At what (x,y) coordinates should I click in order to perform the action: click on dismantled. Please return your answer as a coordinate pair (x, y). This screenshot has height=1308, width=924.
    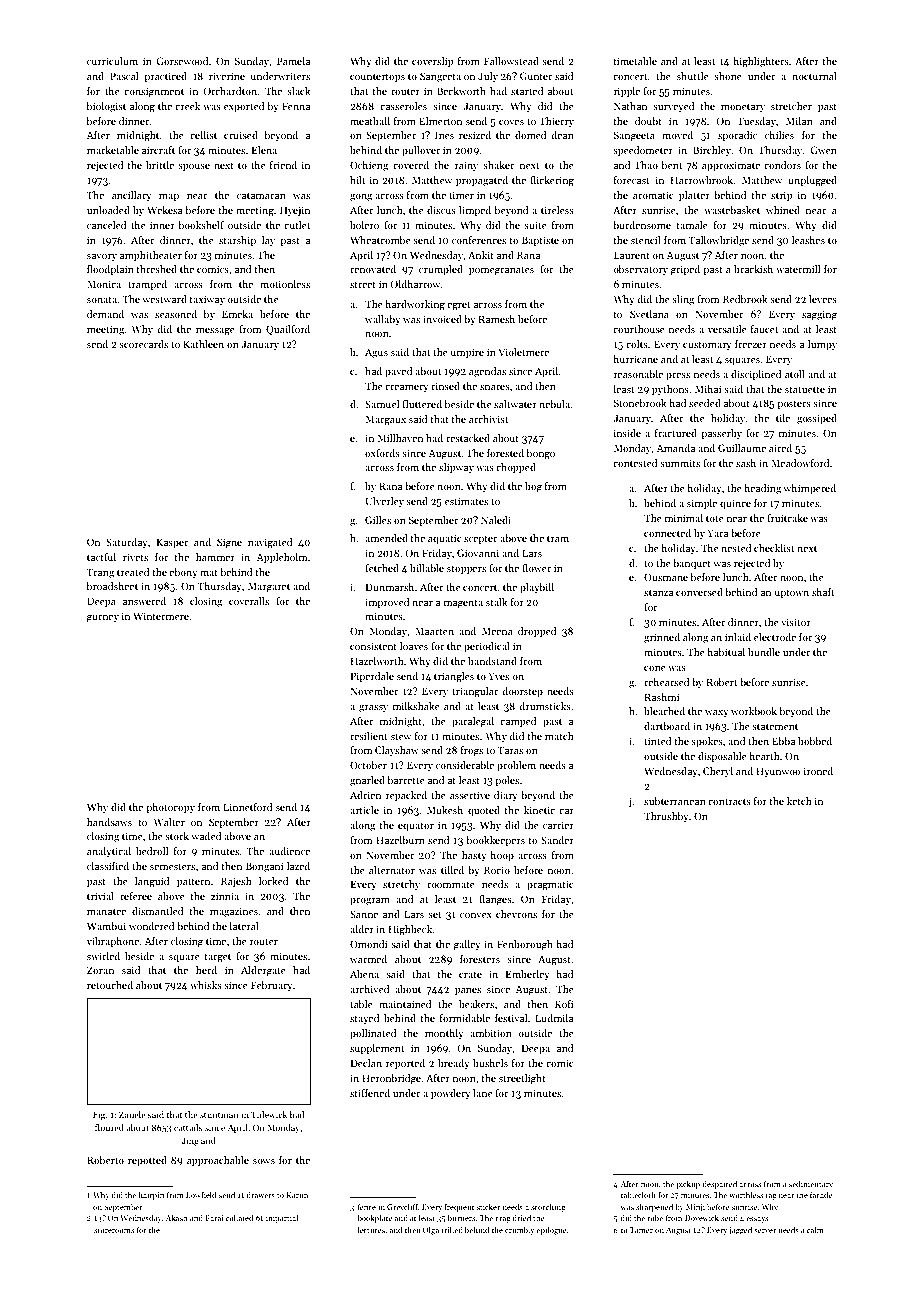
    Looking at the image, I should click on (158, 911).
